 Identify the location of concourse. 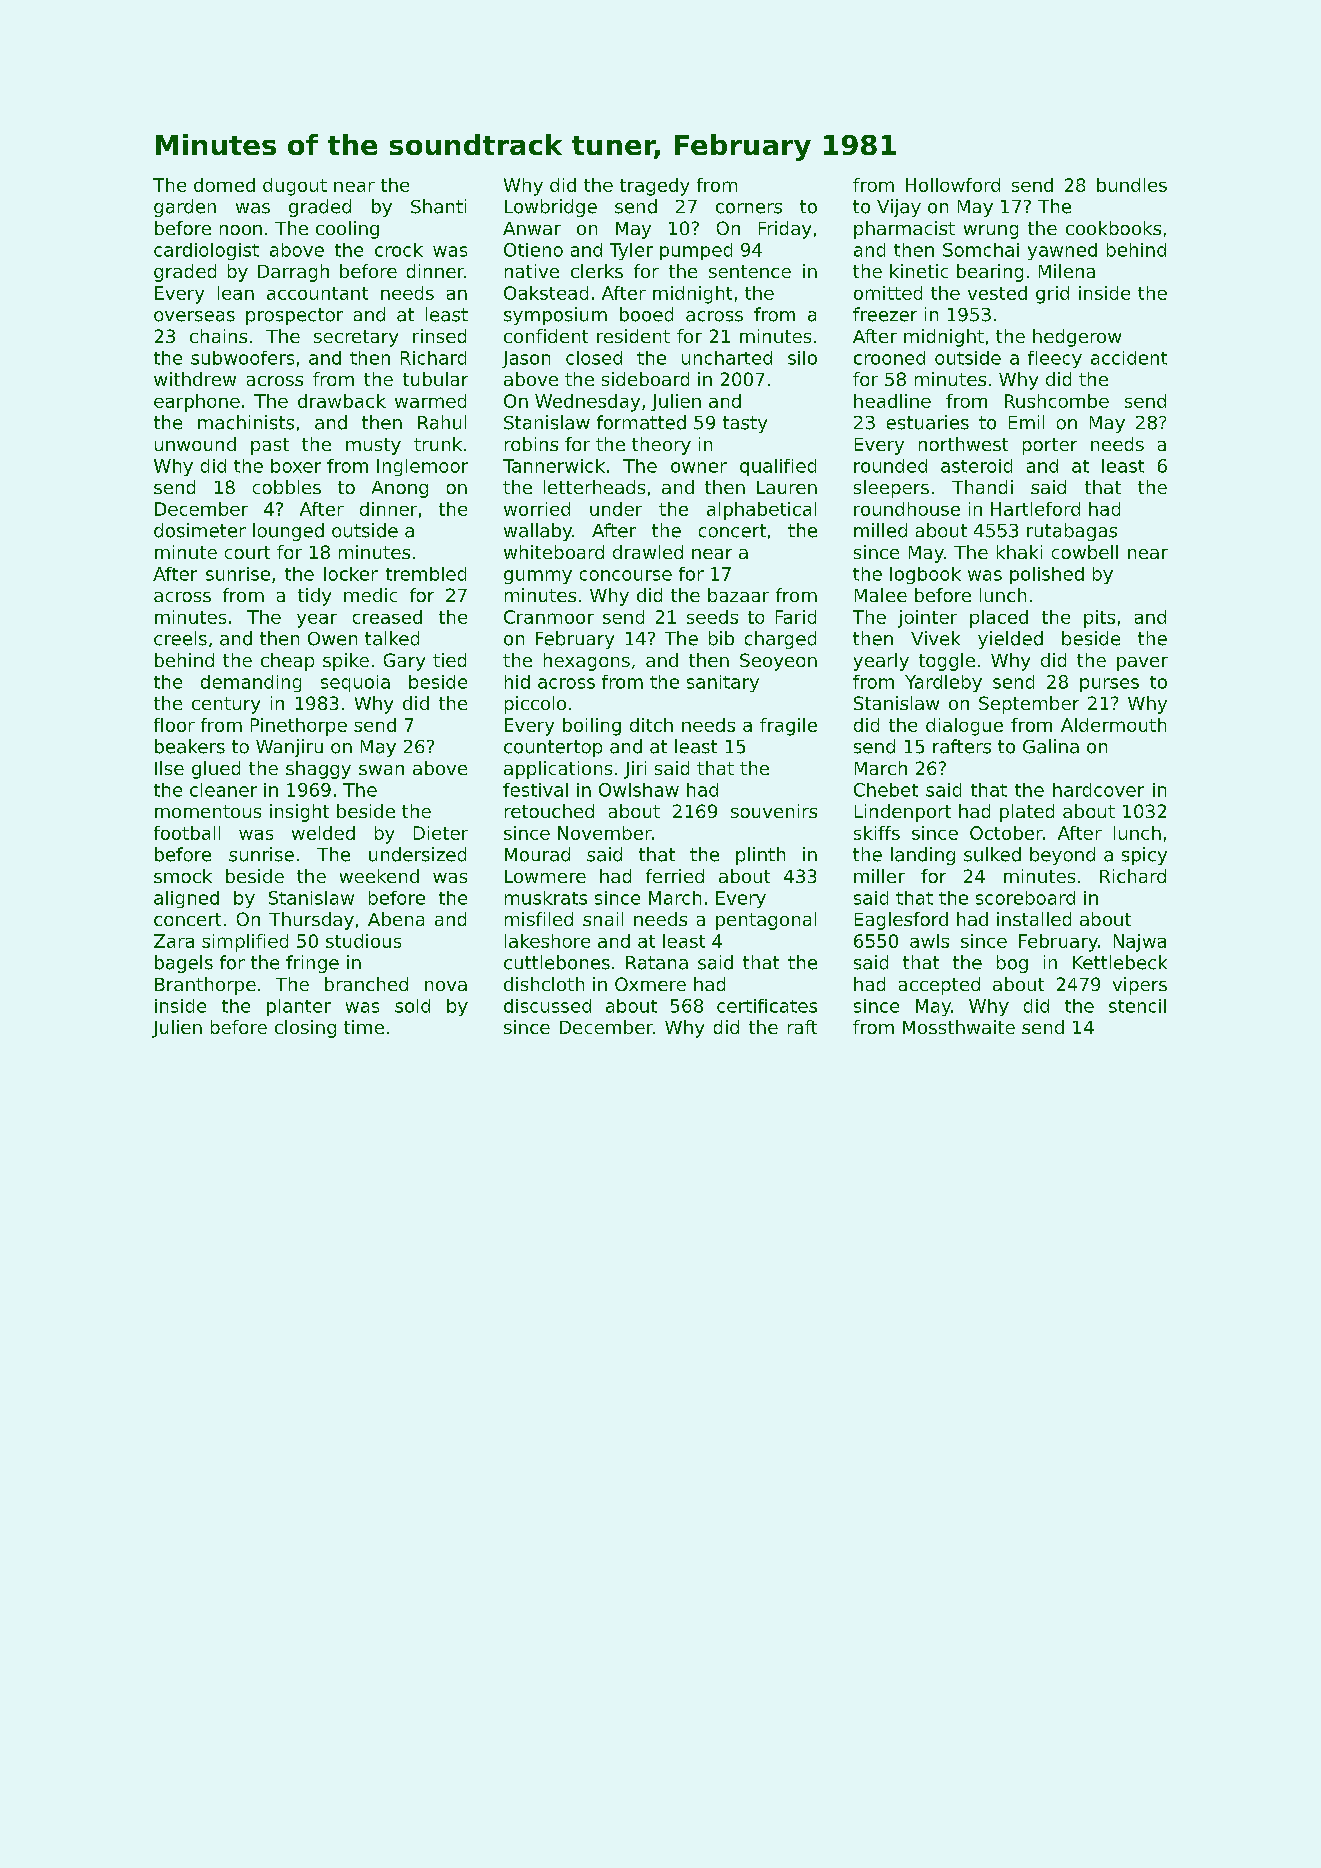
(626, 575).
